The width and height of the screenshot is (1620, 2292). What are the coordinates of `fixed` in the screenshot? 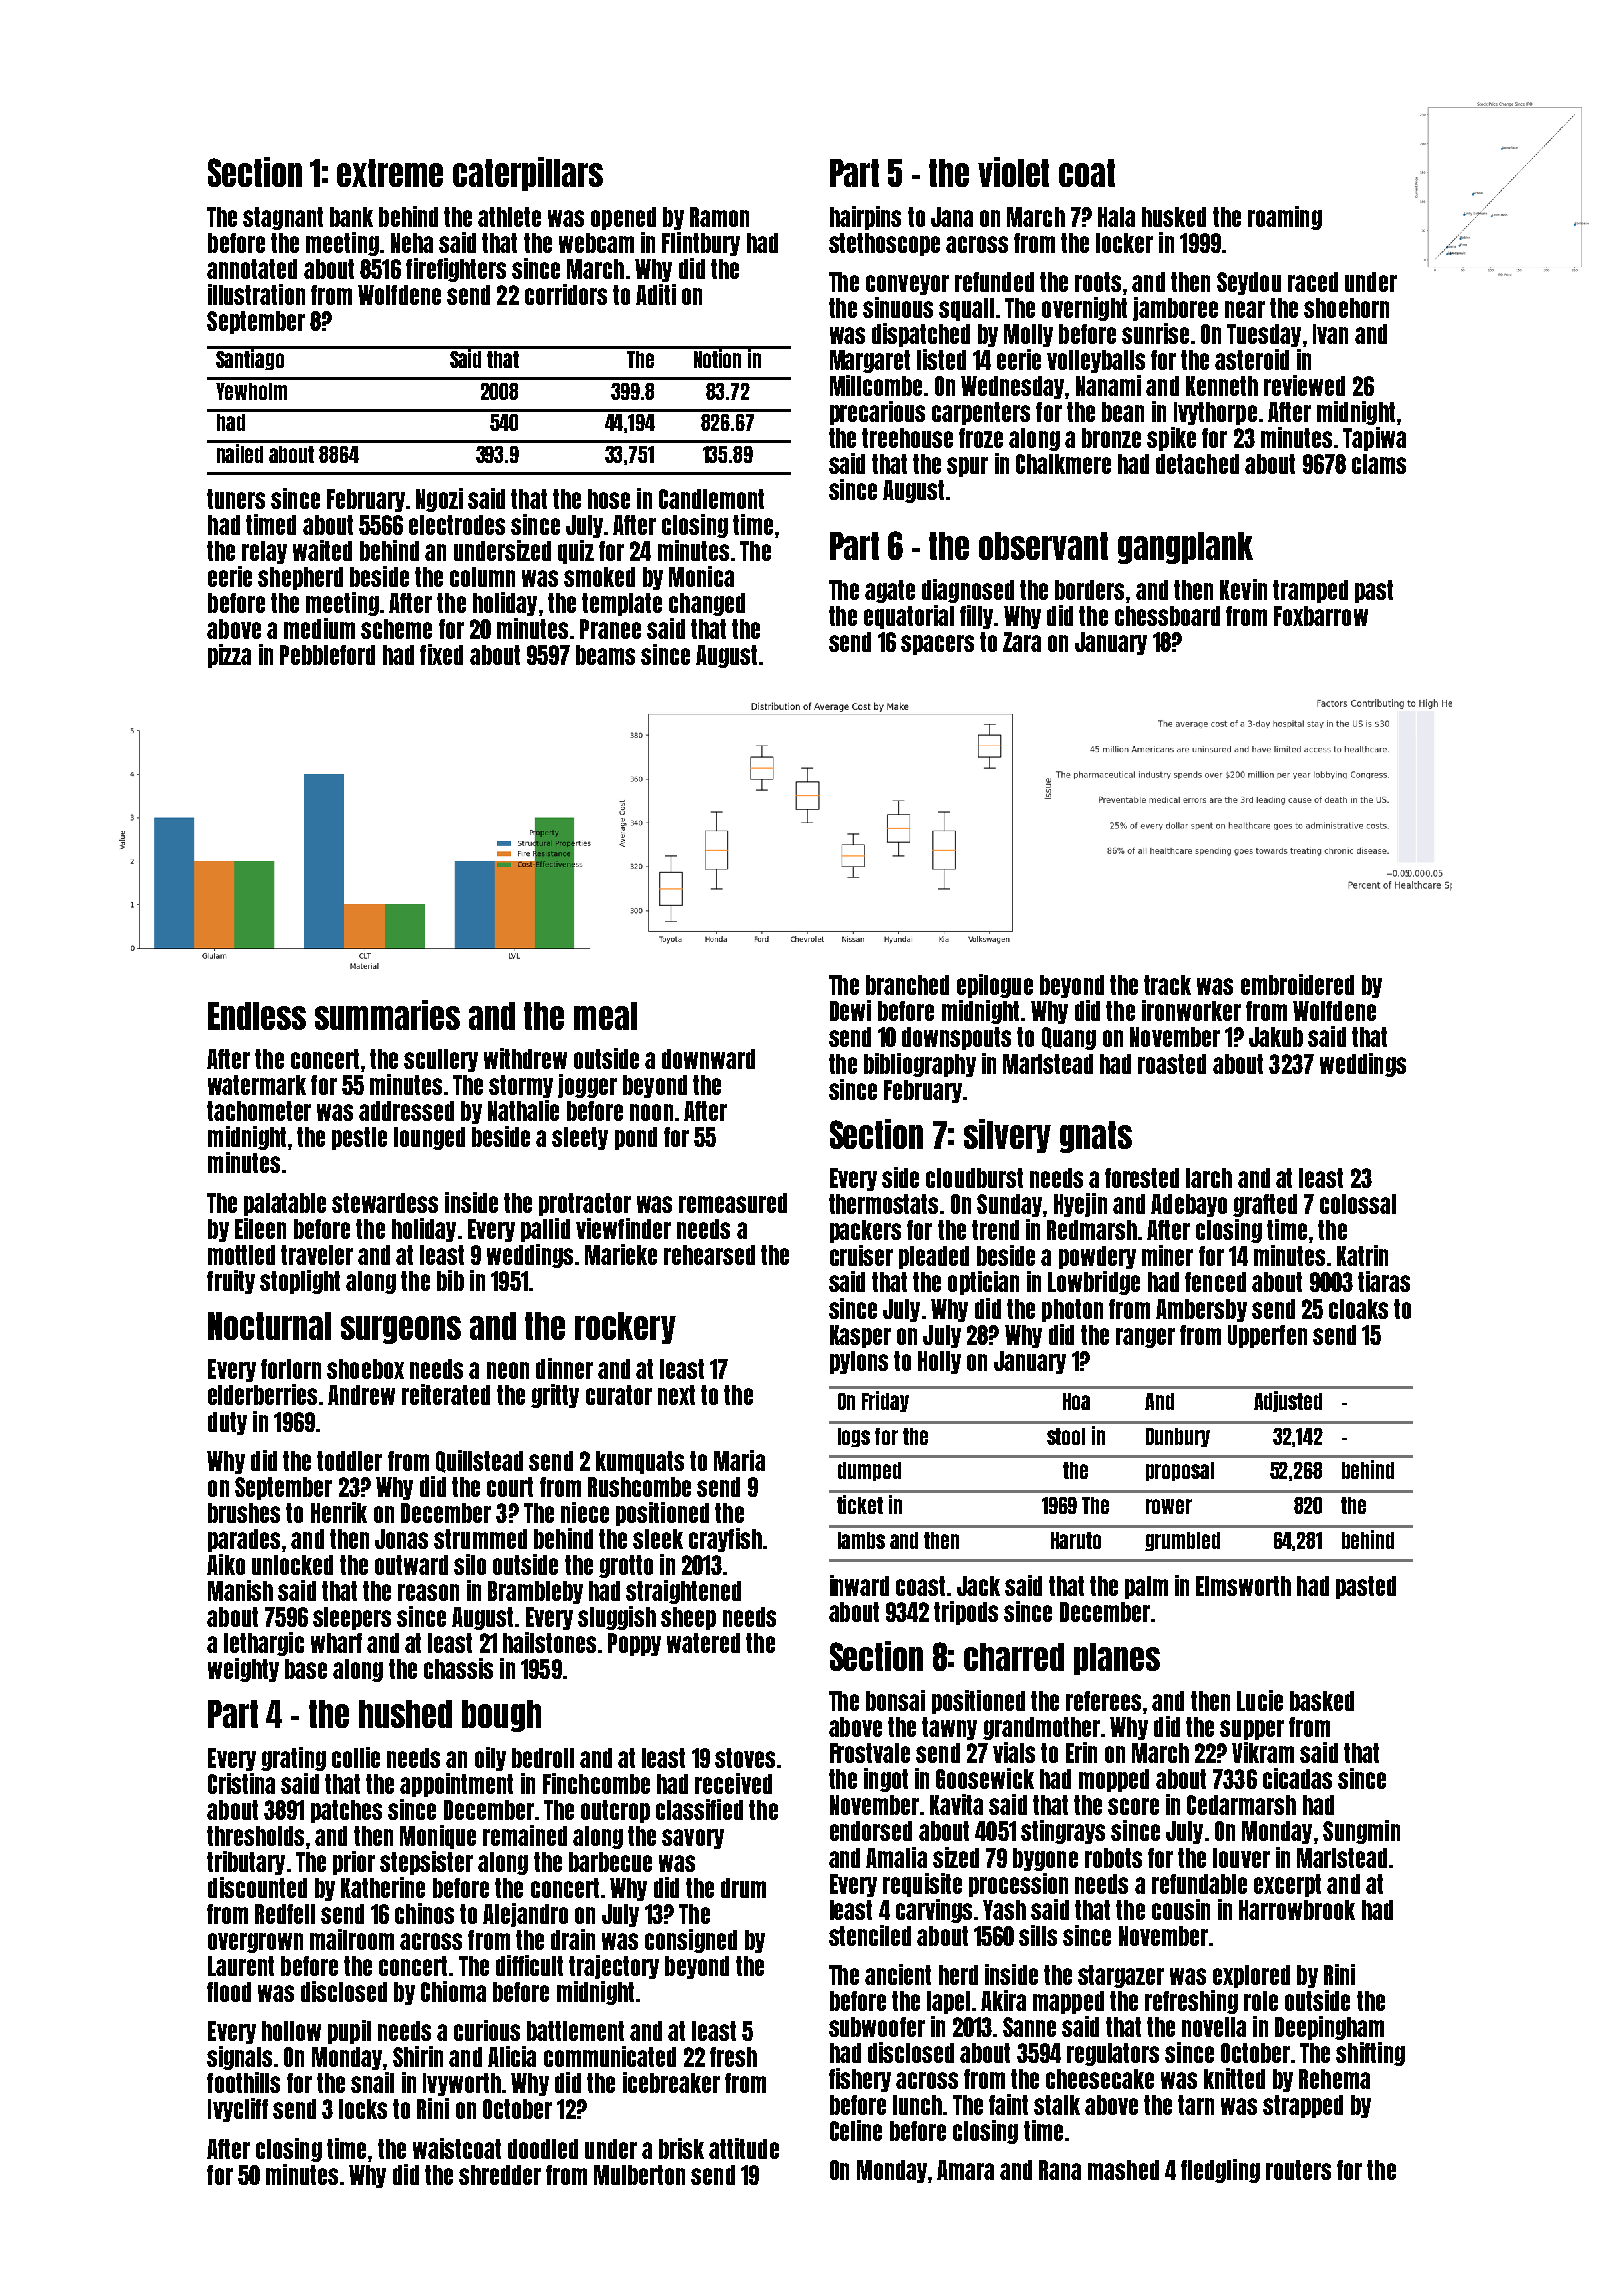 It's located at (441, 654).
